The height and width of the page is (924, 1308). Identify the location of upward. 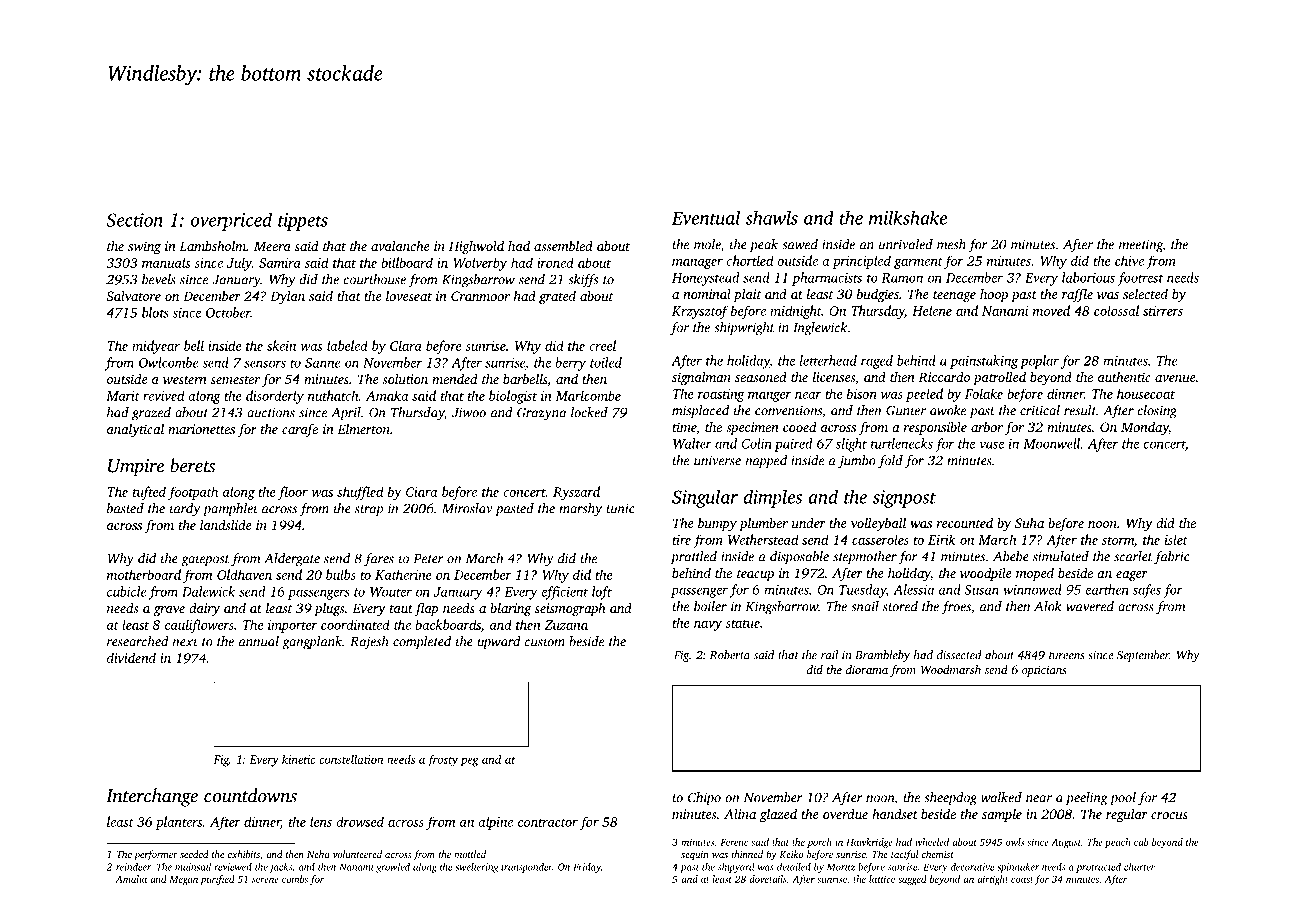
(499, 643).
